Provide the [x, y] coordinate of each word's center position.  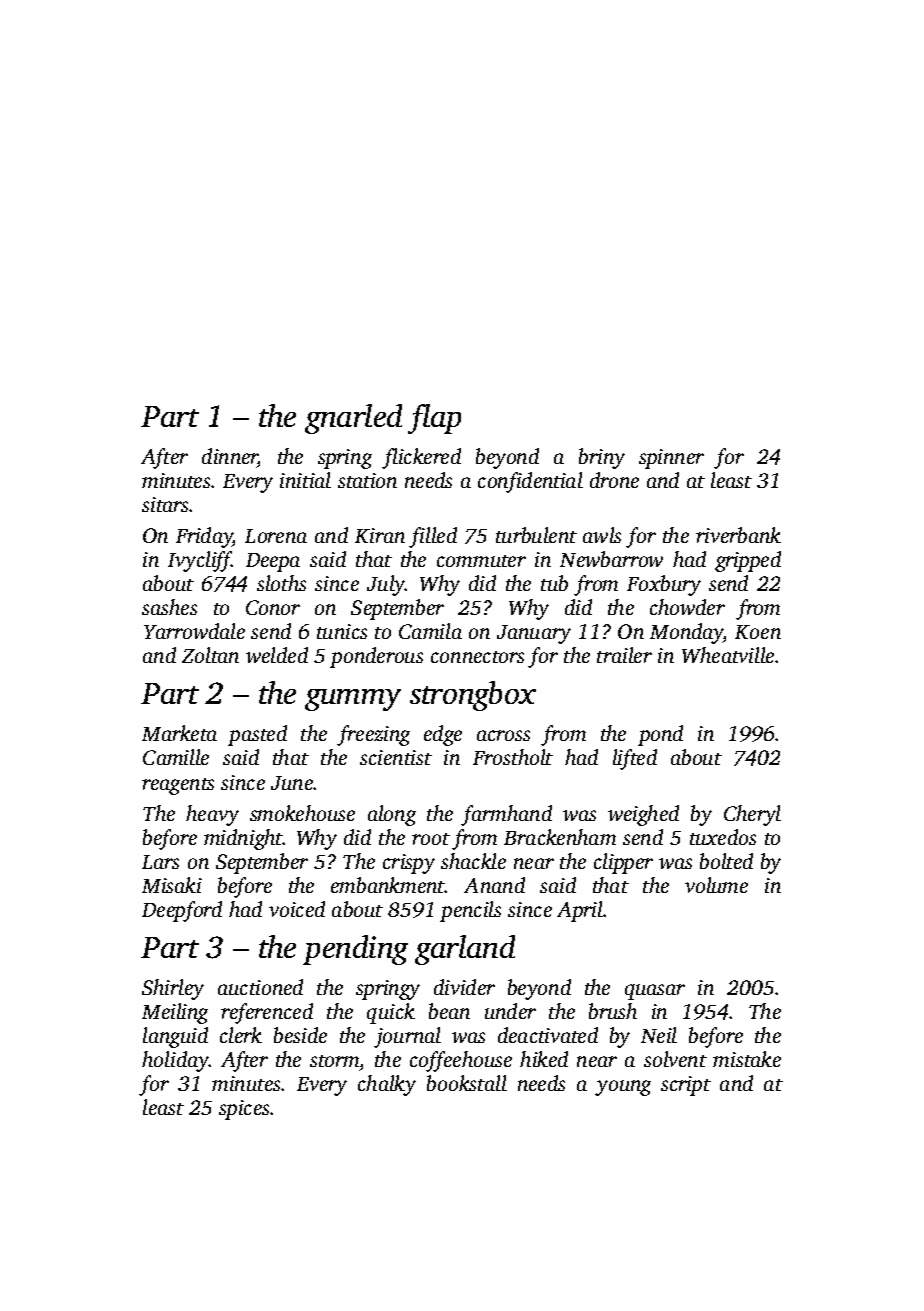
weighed [643, 815]
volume [716, 885]
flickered [421, 458]
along [392, 815]
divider [464, 987]
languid [175, 1037]
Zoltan [210, 655]
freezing [373, 735]
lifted [635, 759]
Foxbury [664, 585]
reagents [178, 786]
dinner [230, 457]
